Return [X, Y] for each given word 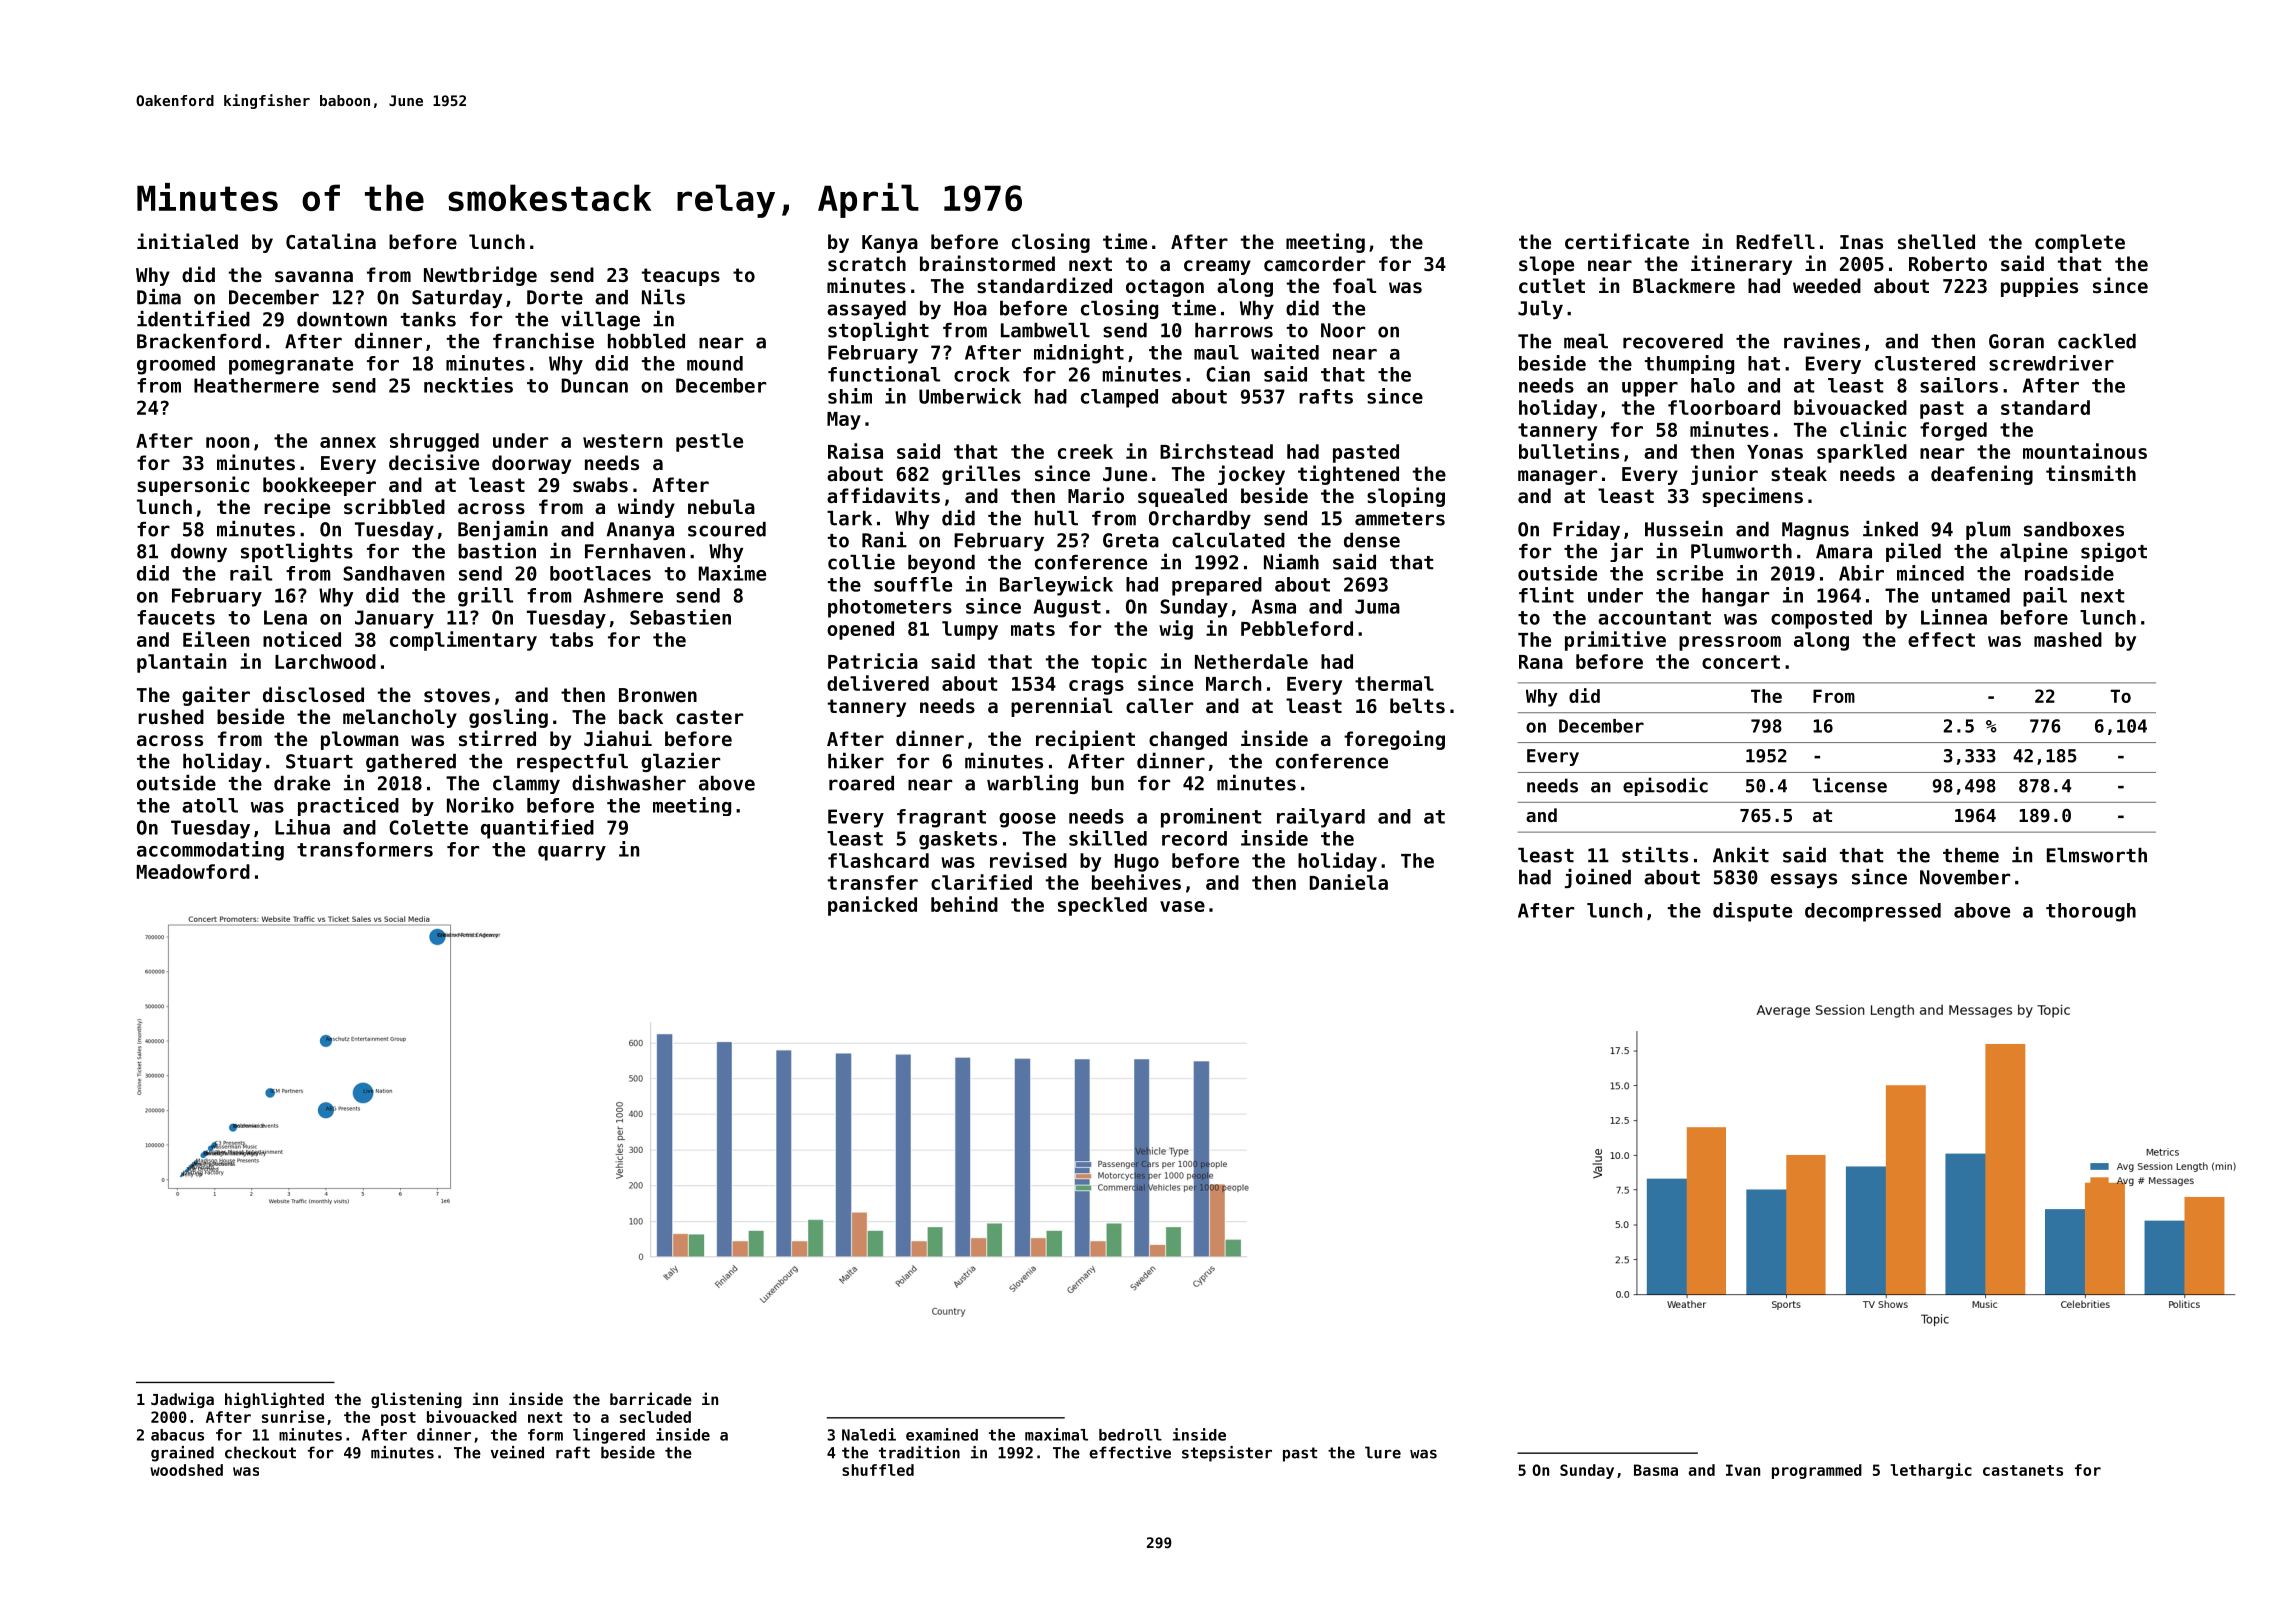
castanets [2023, 1470]
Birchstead [1216, 451]
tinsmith [2091, 473]
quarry [572, 853]
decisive [434, 462]
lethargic [1931, 1471]
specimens [1752, 497]
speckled [1102, 906]
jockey [1251, 475]
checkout [260, 1452]
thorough [2091, 912]
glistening [416, 1400]
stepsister [1227, 1454]
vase [1182, 906]
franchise [543, 341]
